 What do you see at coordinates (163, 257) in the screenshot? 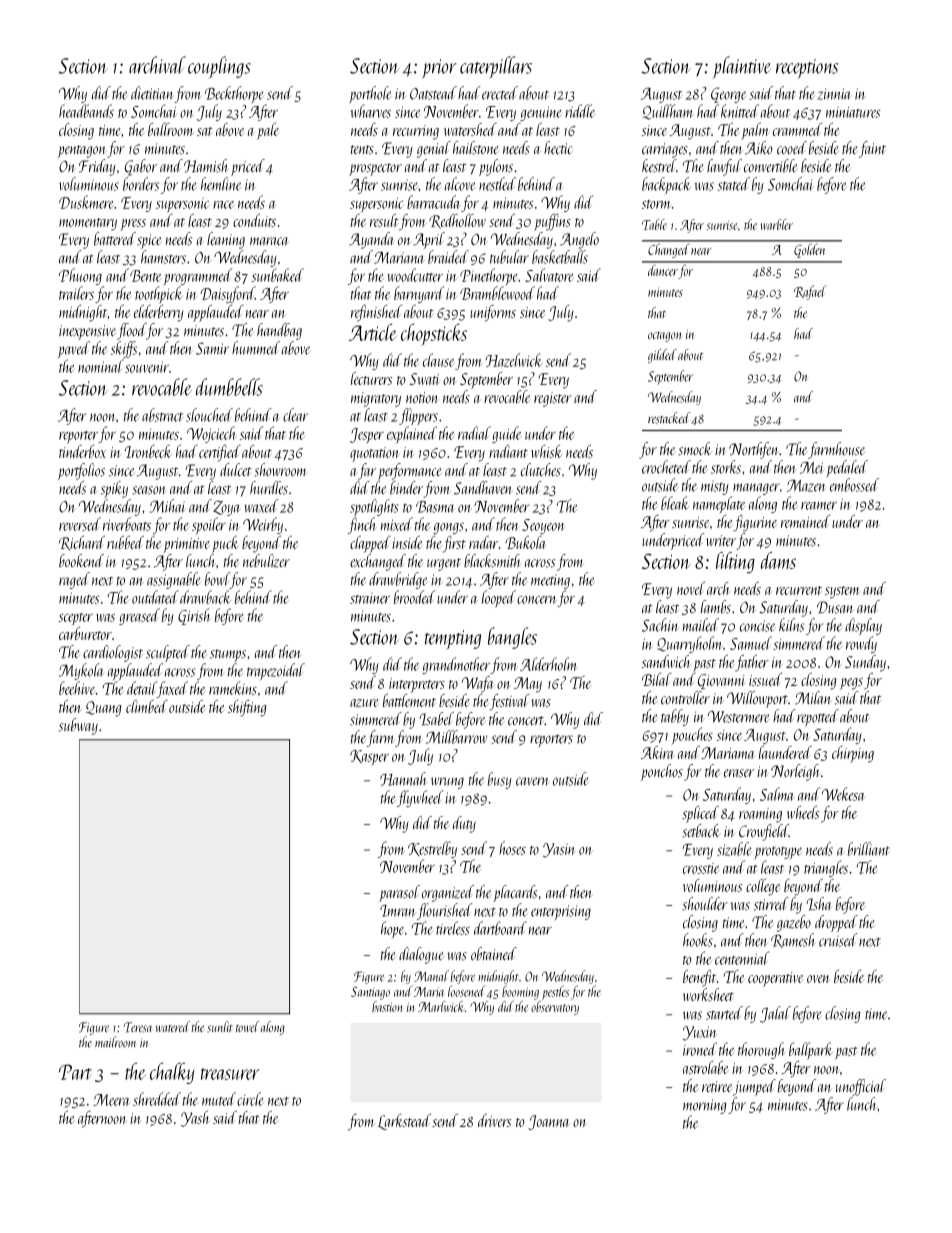
I see `hamsters` at bounding box center [163, 257].
